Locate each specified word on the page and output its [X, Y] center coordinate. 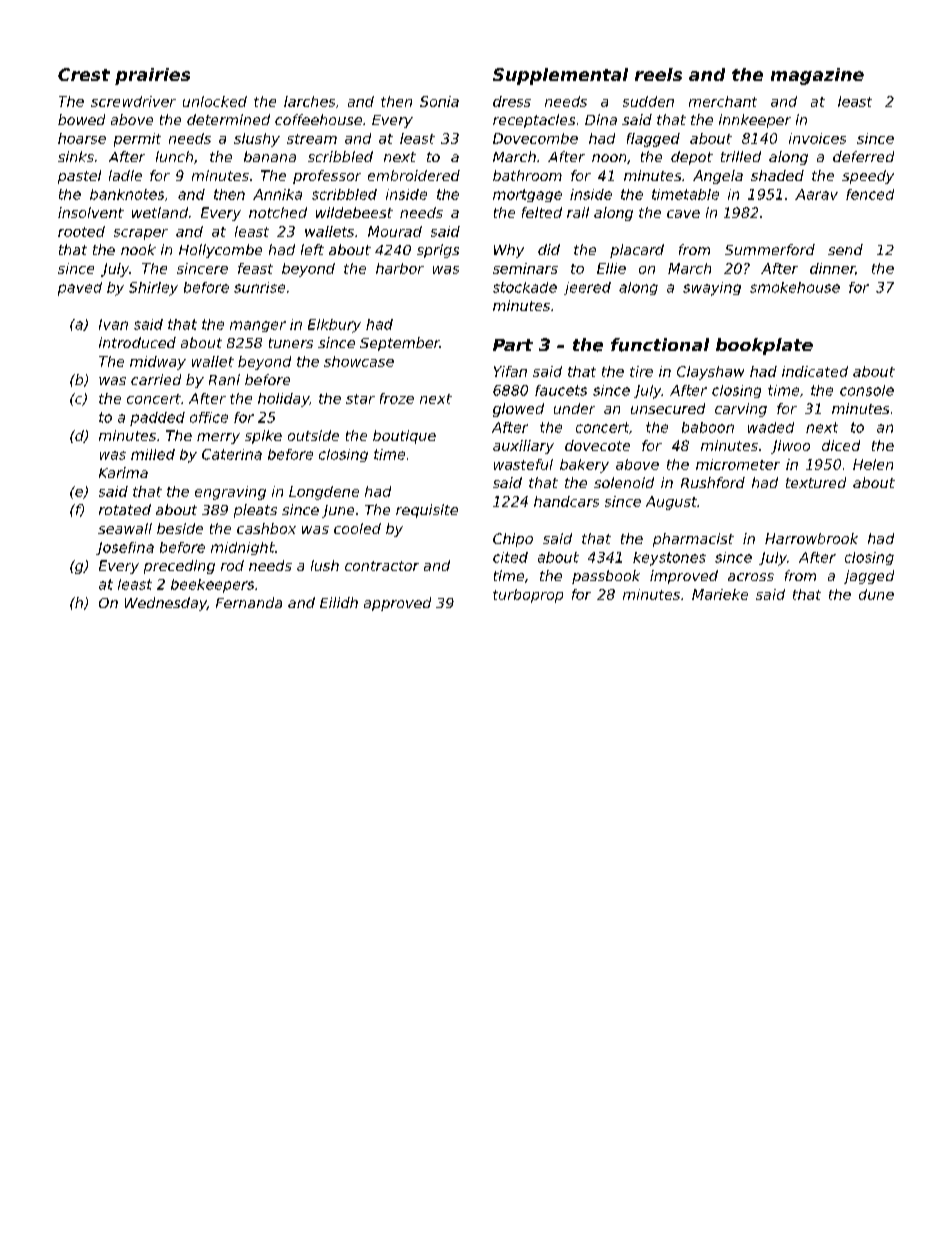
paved [80, 289]
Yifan [510, 371]
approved [397, 604]
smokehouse [795, 287]
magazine [817, 76]
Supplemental [560, 76]
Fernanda [249, 602]
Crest [84, 74]
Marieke [720, 594]
